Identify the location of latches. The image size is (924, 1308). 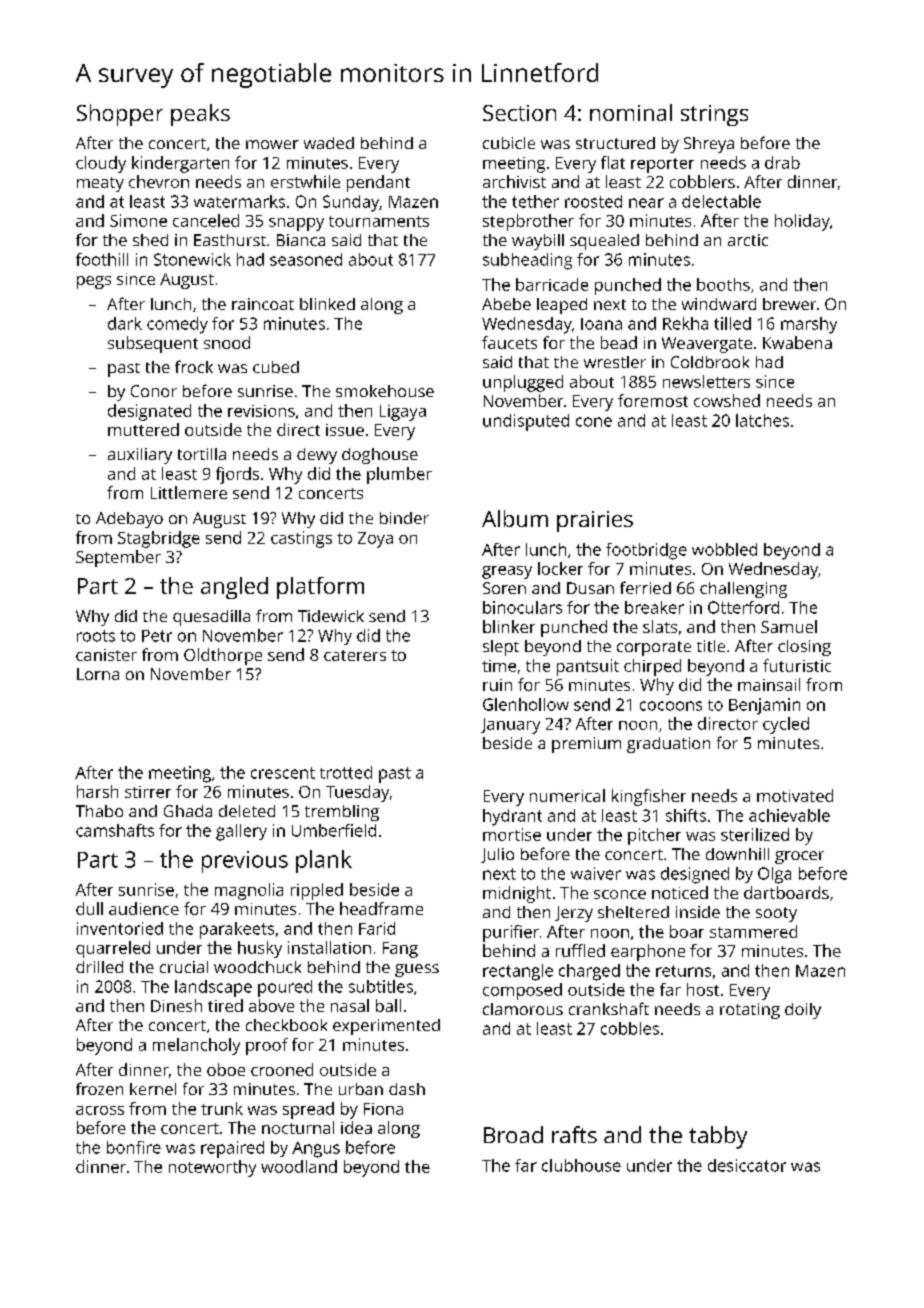
(762, 420).
